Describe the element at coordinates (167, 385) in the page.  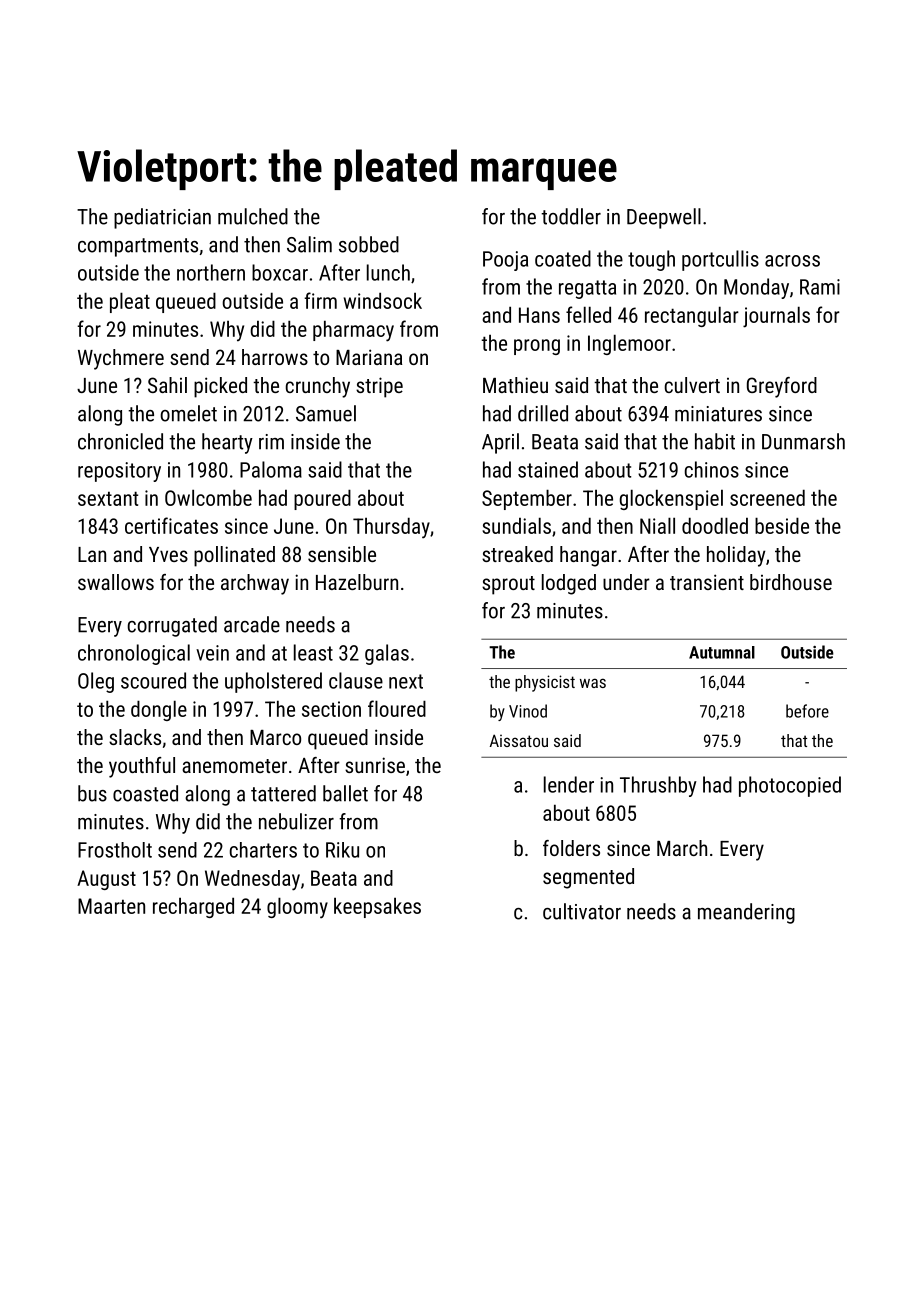
I see `Sahil` at that location.
